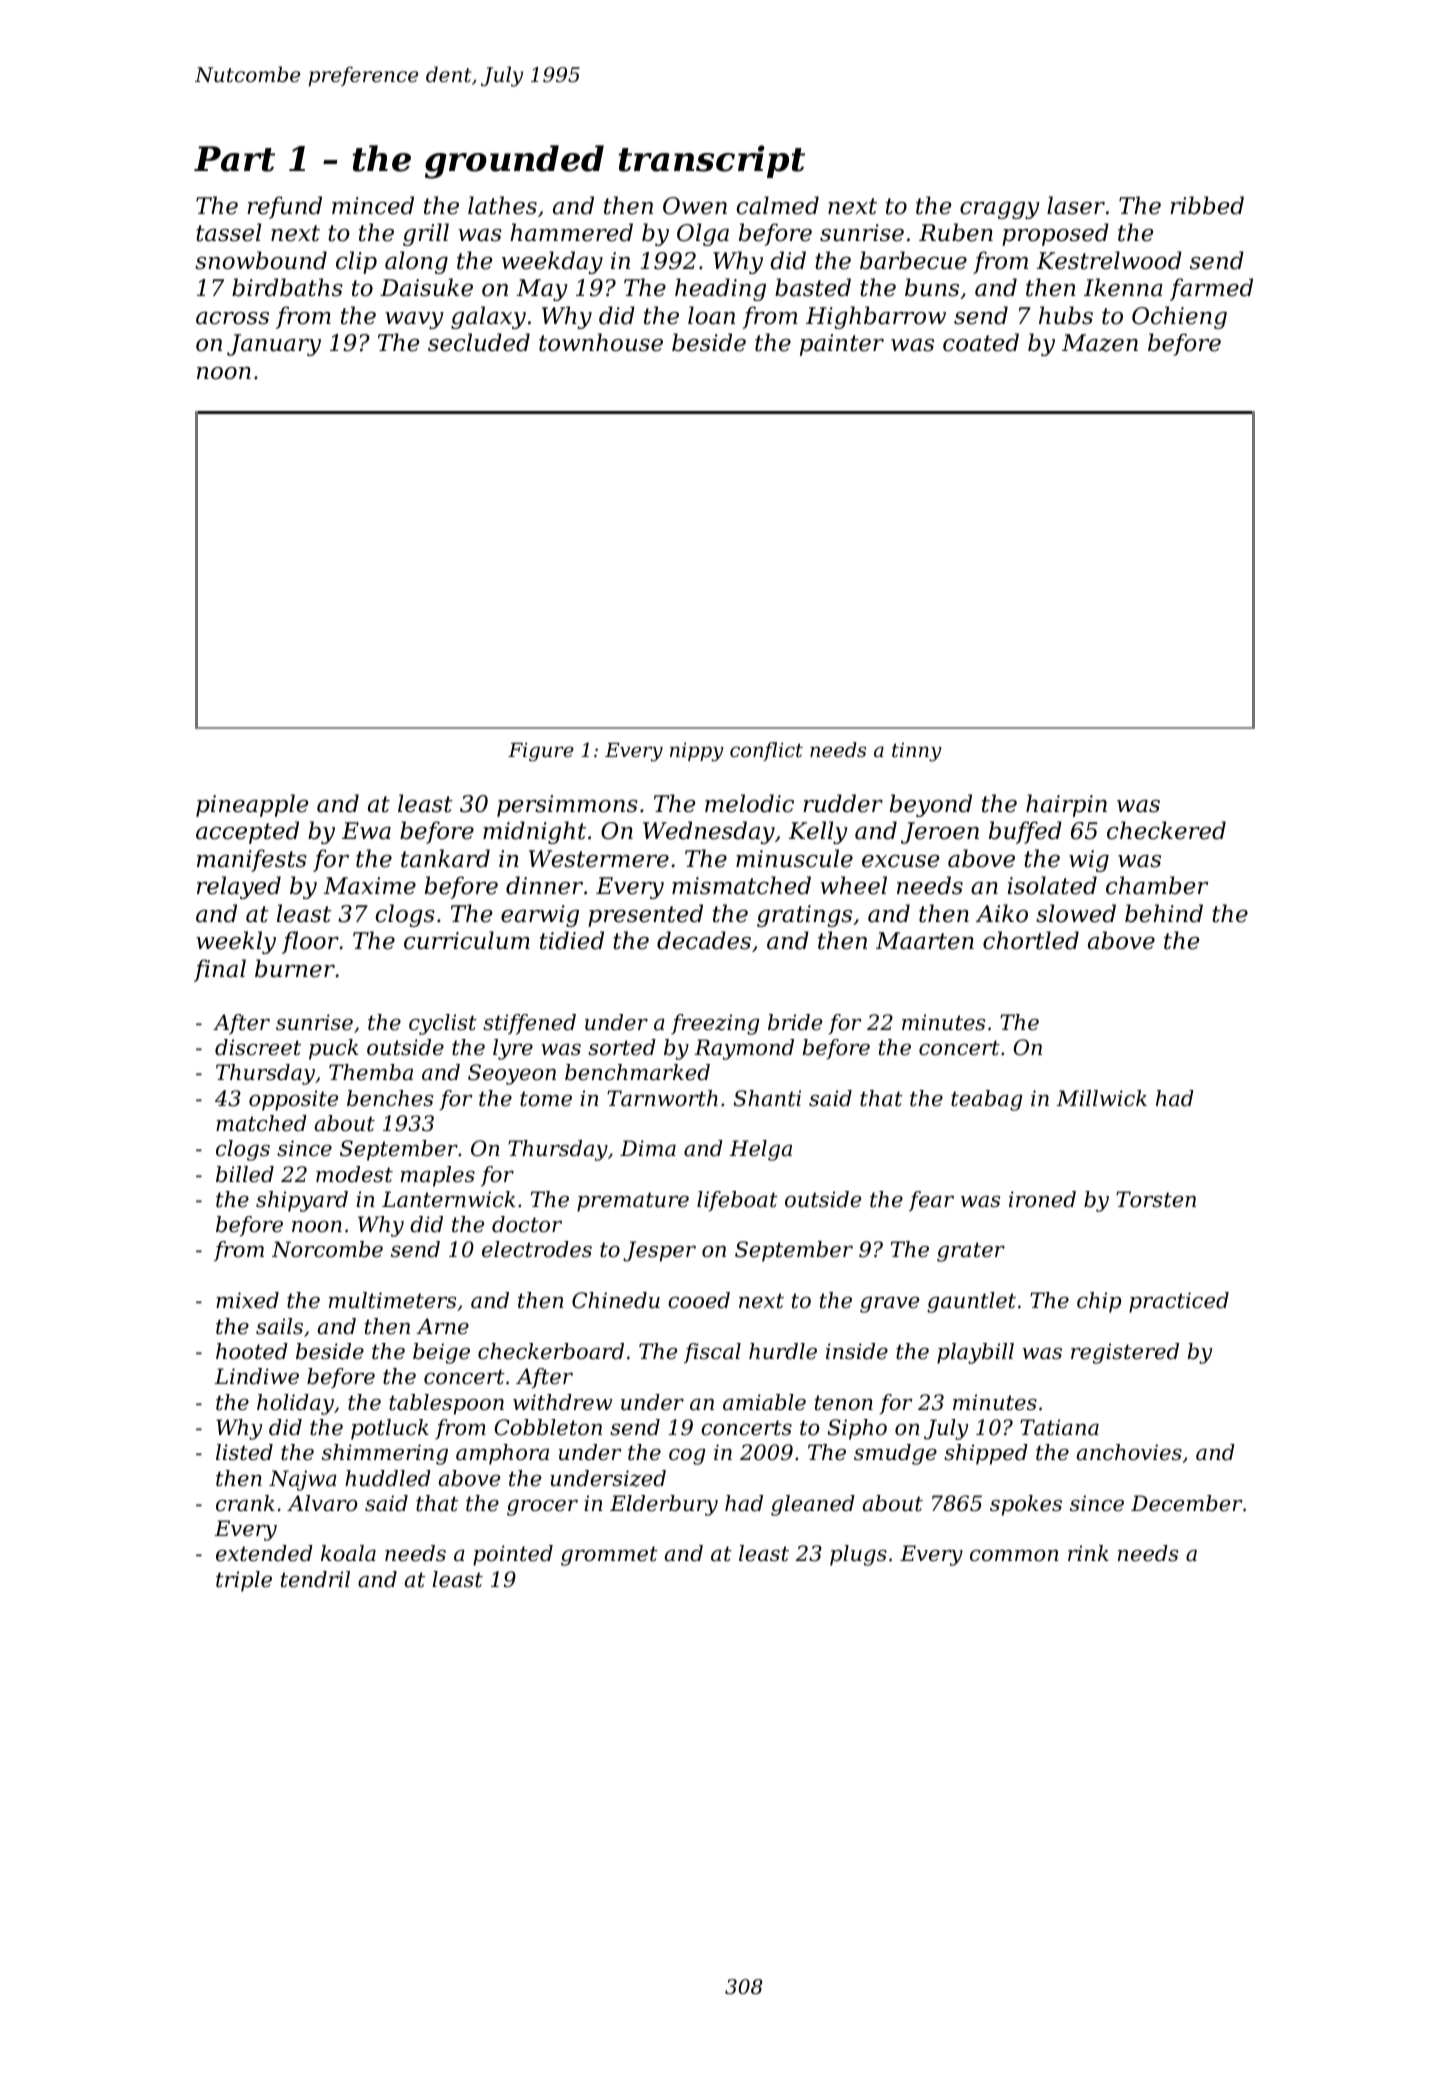 This image has height=2100, width=1450. I want to click on hubs, so click(1066, 315).
